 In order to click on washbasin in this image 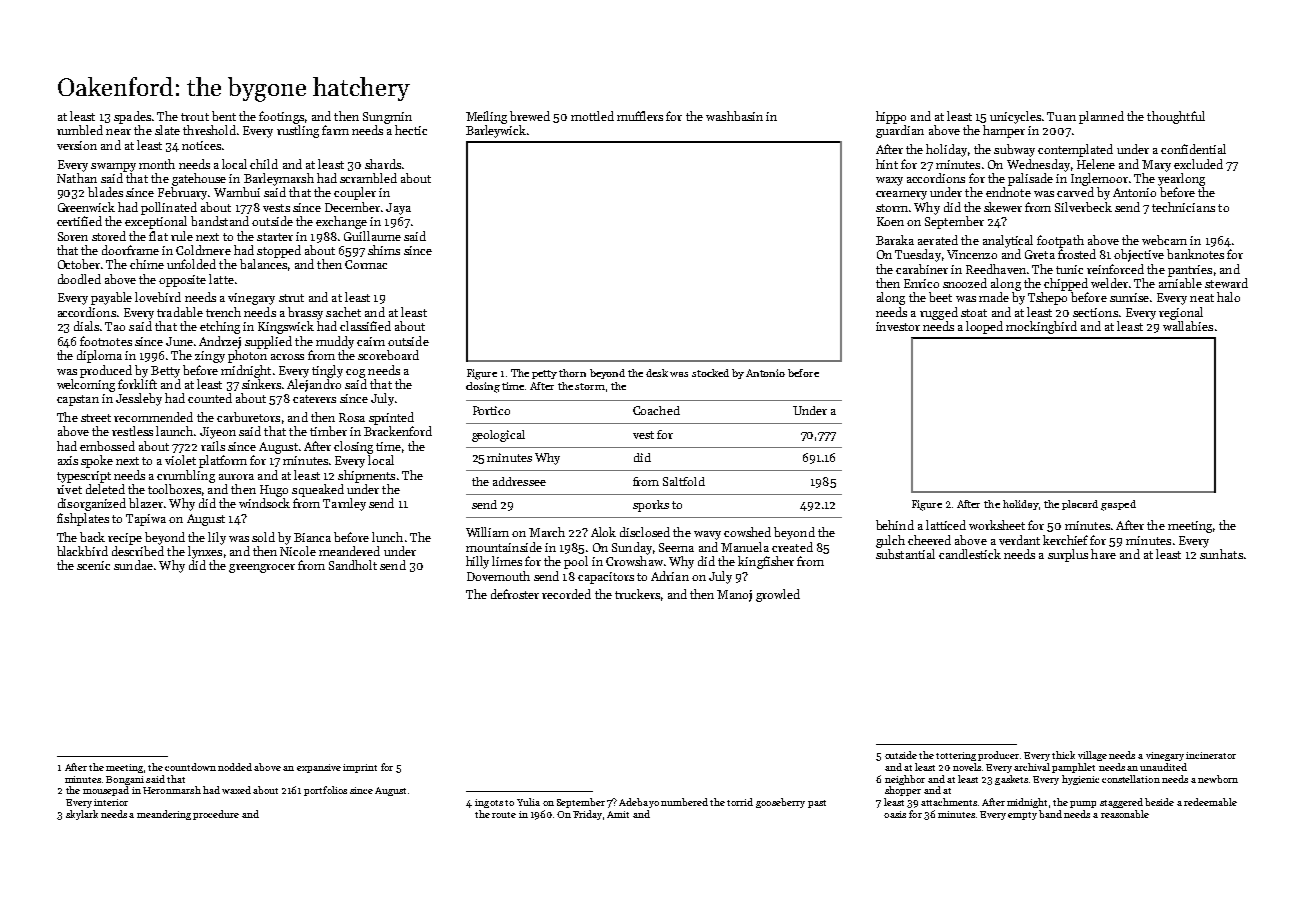, I will do `click(734, 116)`.
